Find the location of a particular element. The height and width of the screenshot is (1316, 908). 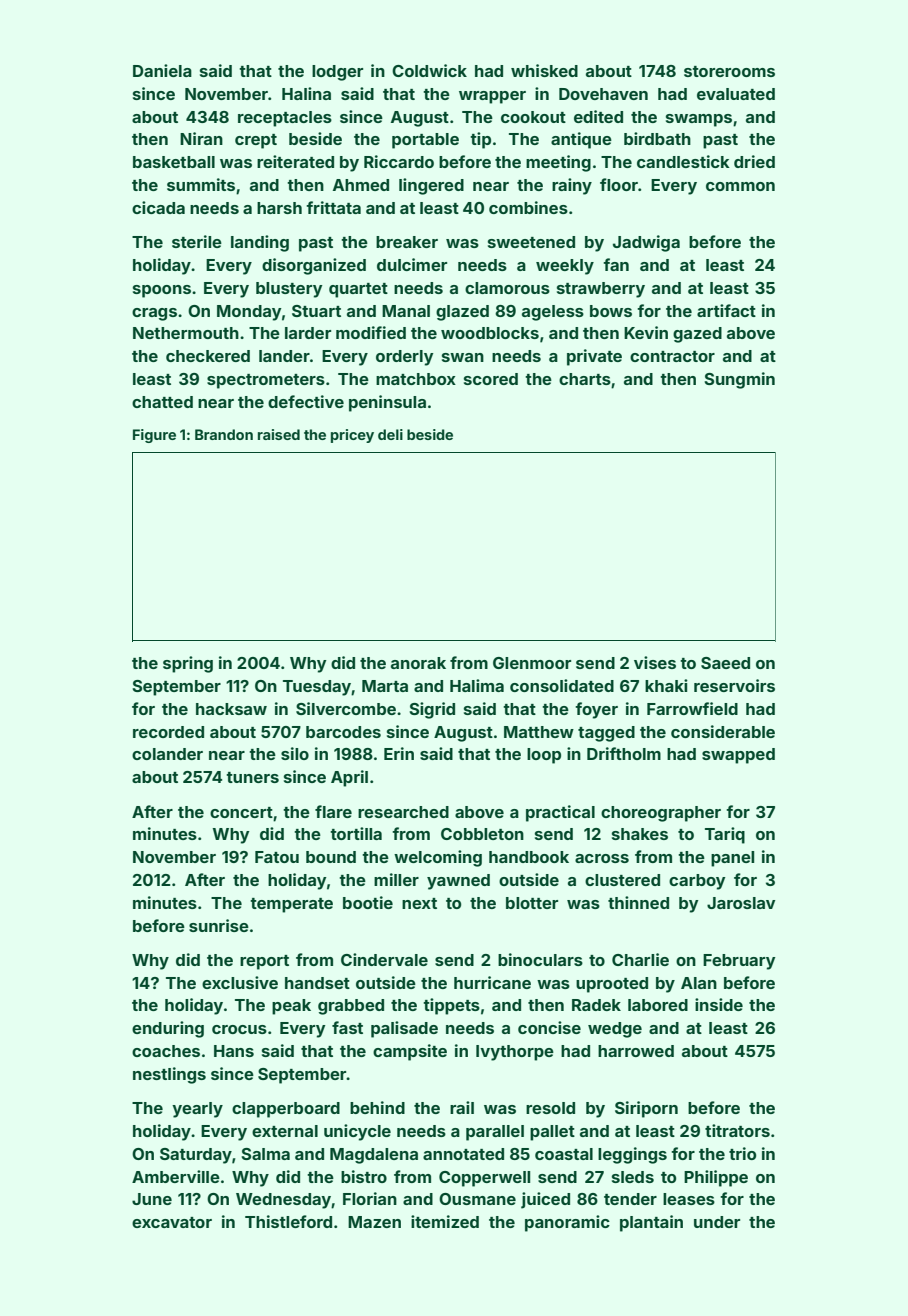

Tuesday is located at coordinates (317, 688).
